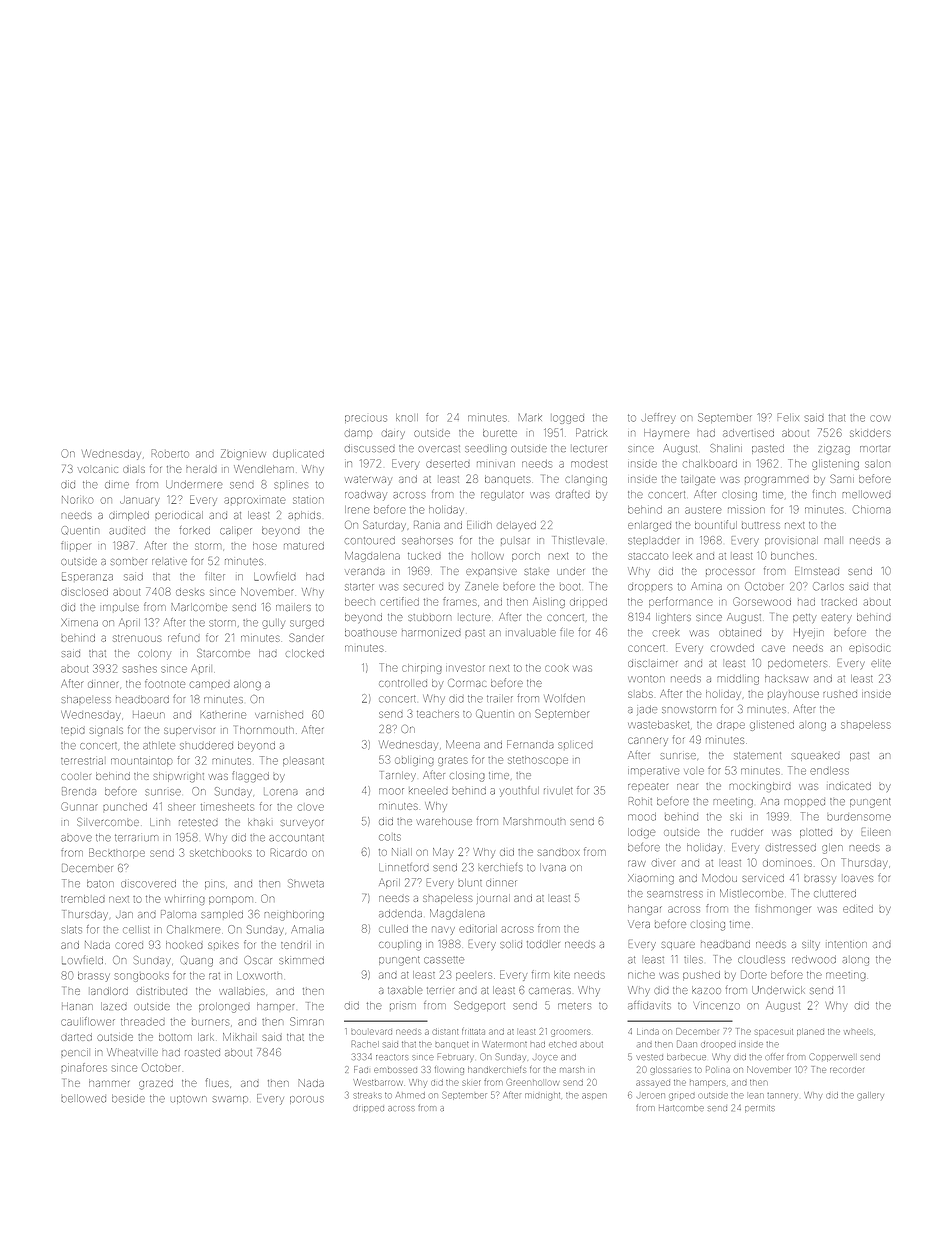  What do you see at coordinates (223, 945) in the screenshot?
I see `spikes` at bounding box center [223, 945].
